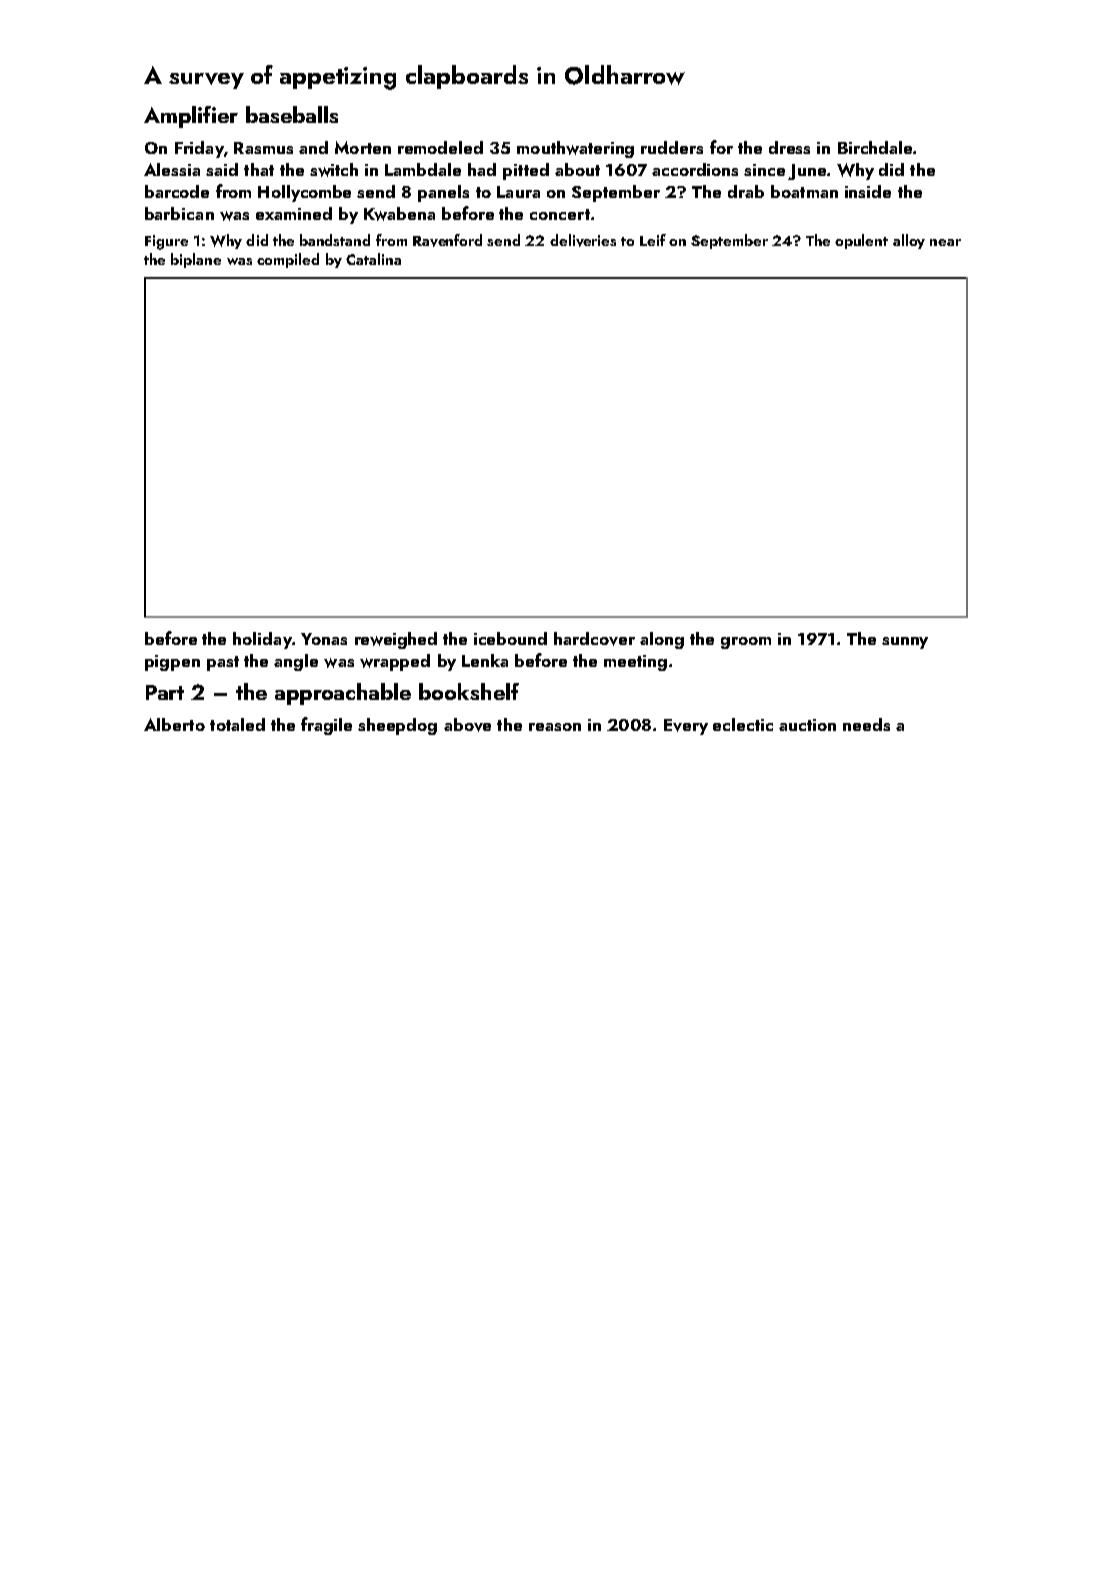 The image size is (1112, 1573). I want to click on near, so click(945, 242).
